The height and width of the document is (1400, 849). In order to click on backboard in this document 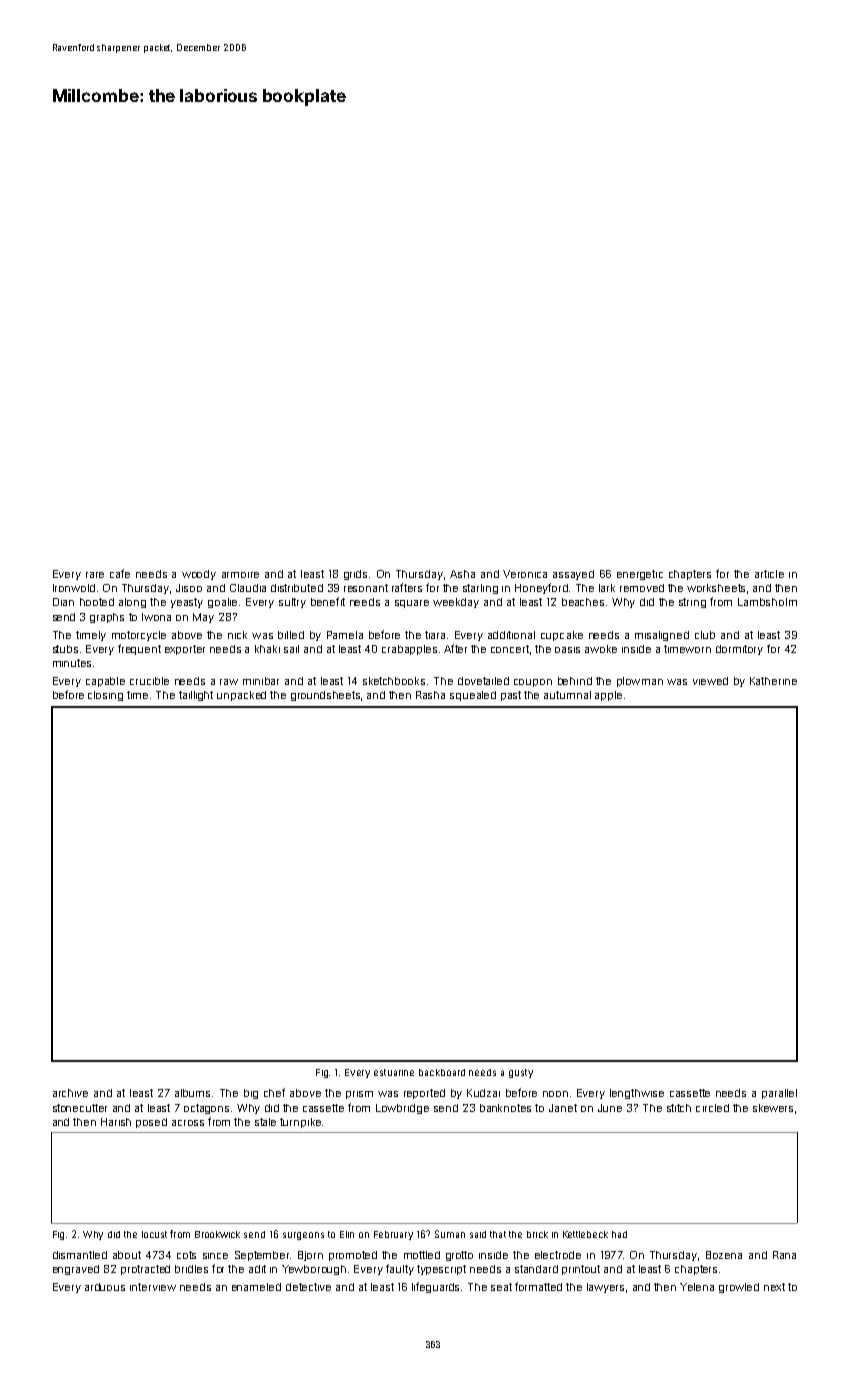, I will do `click(442, 1072)`.
